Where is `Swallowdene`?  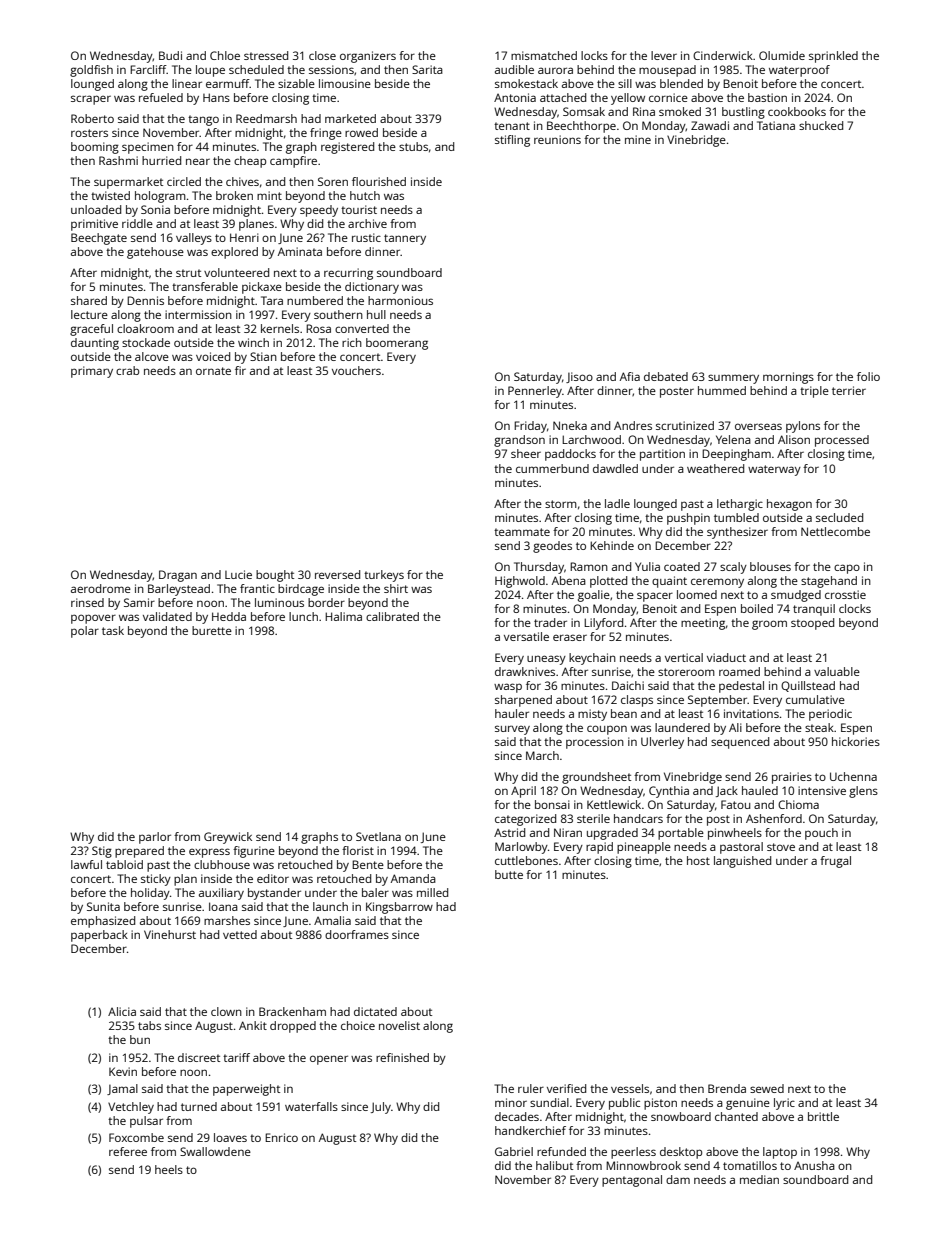 Swallowdene is located at coordinates (215, 1151).
